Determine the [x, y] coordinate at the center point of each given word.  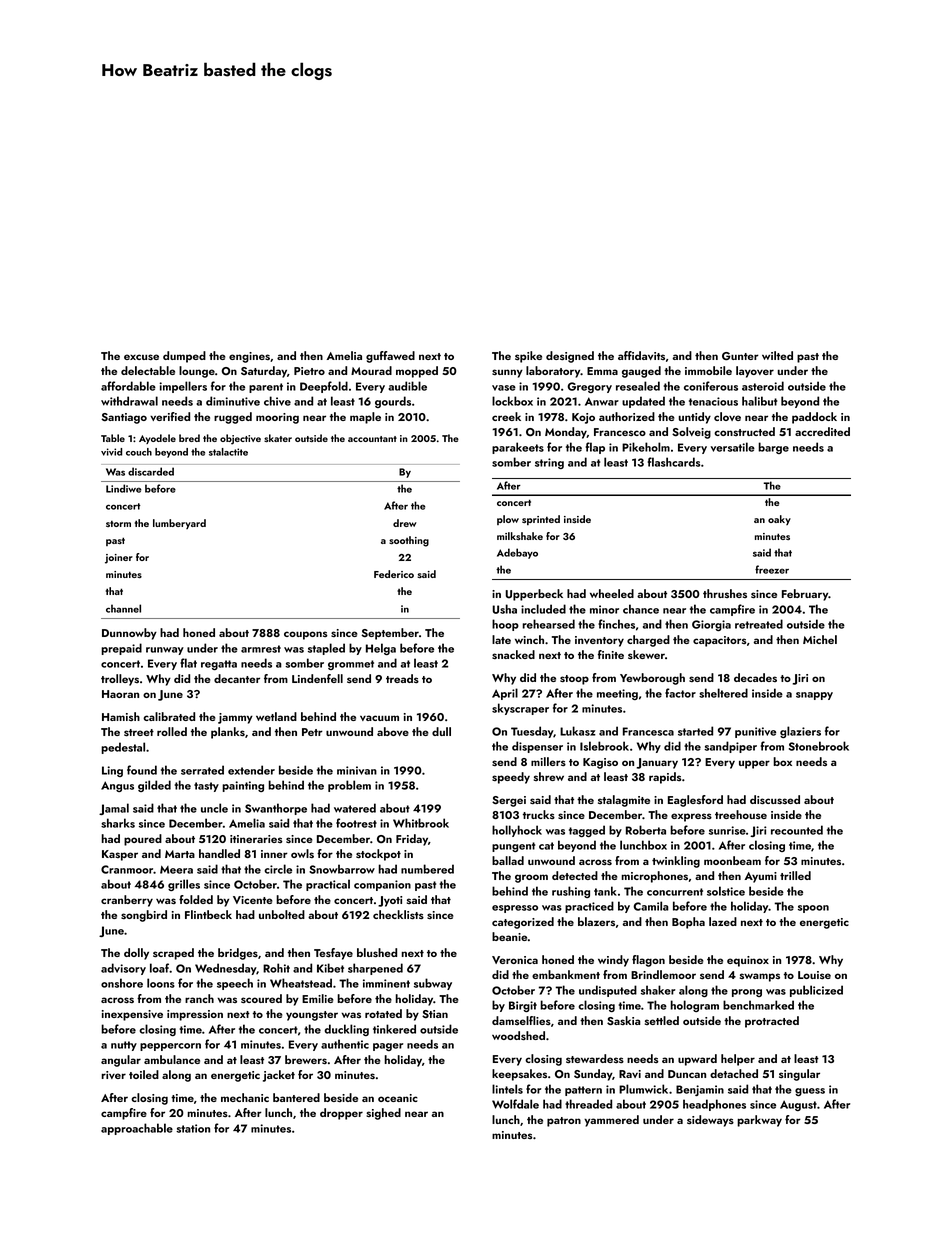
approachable [137, 1129]
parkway [759, 1121]
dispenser [537, 747]
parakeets [518, 448]
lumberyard [179, 524]
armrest [261, 649]
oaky [779, 520]
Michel [820, 639]
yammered [611, 1121]
